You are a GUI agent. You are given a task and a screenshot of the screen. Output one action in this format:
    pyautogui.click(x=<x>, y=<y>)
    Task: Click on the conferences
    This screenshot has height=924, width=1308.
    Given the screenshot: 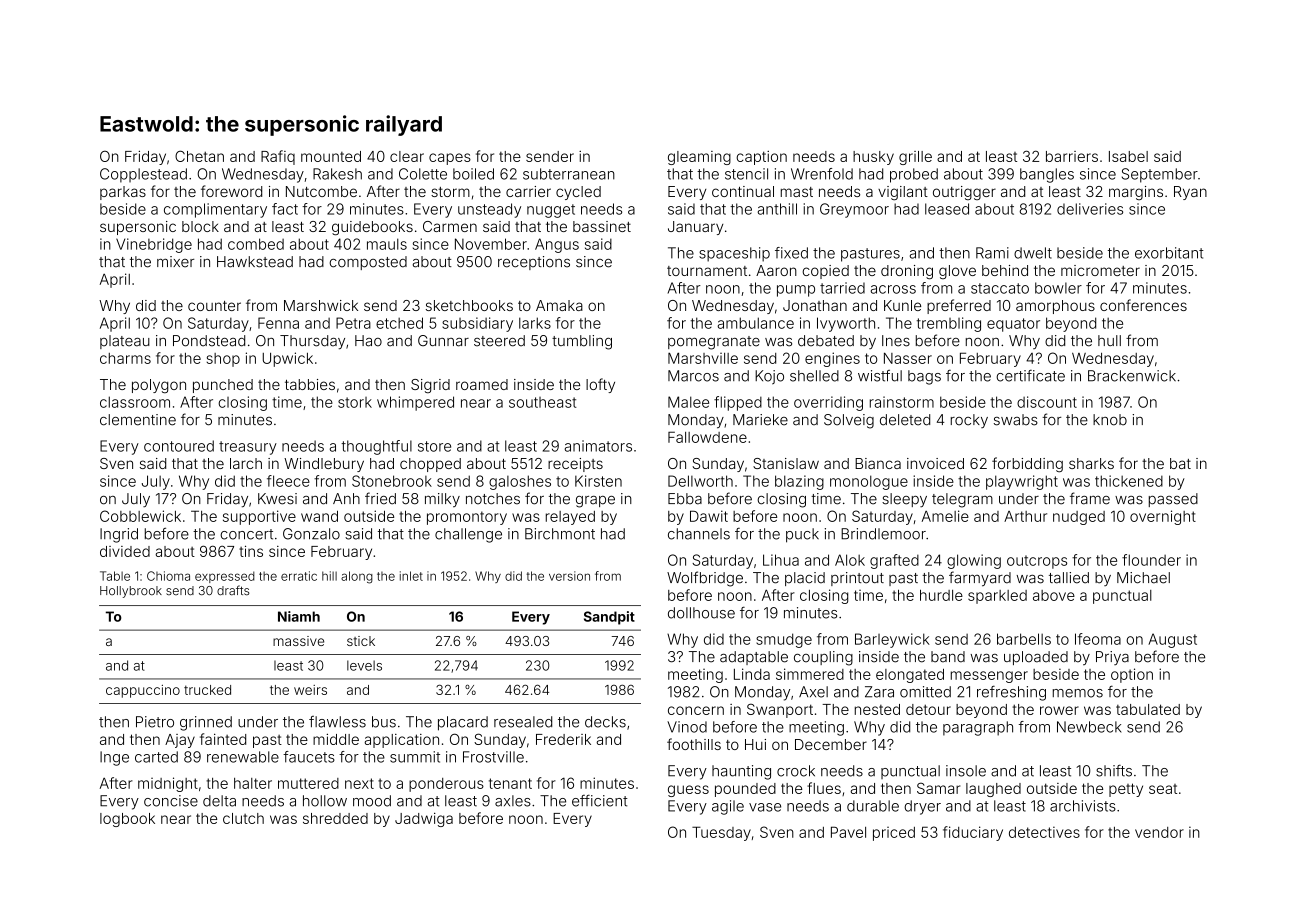 What is the action you would take?
    pyautogui.click(x=1143, y=305)
